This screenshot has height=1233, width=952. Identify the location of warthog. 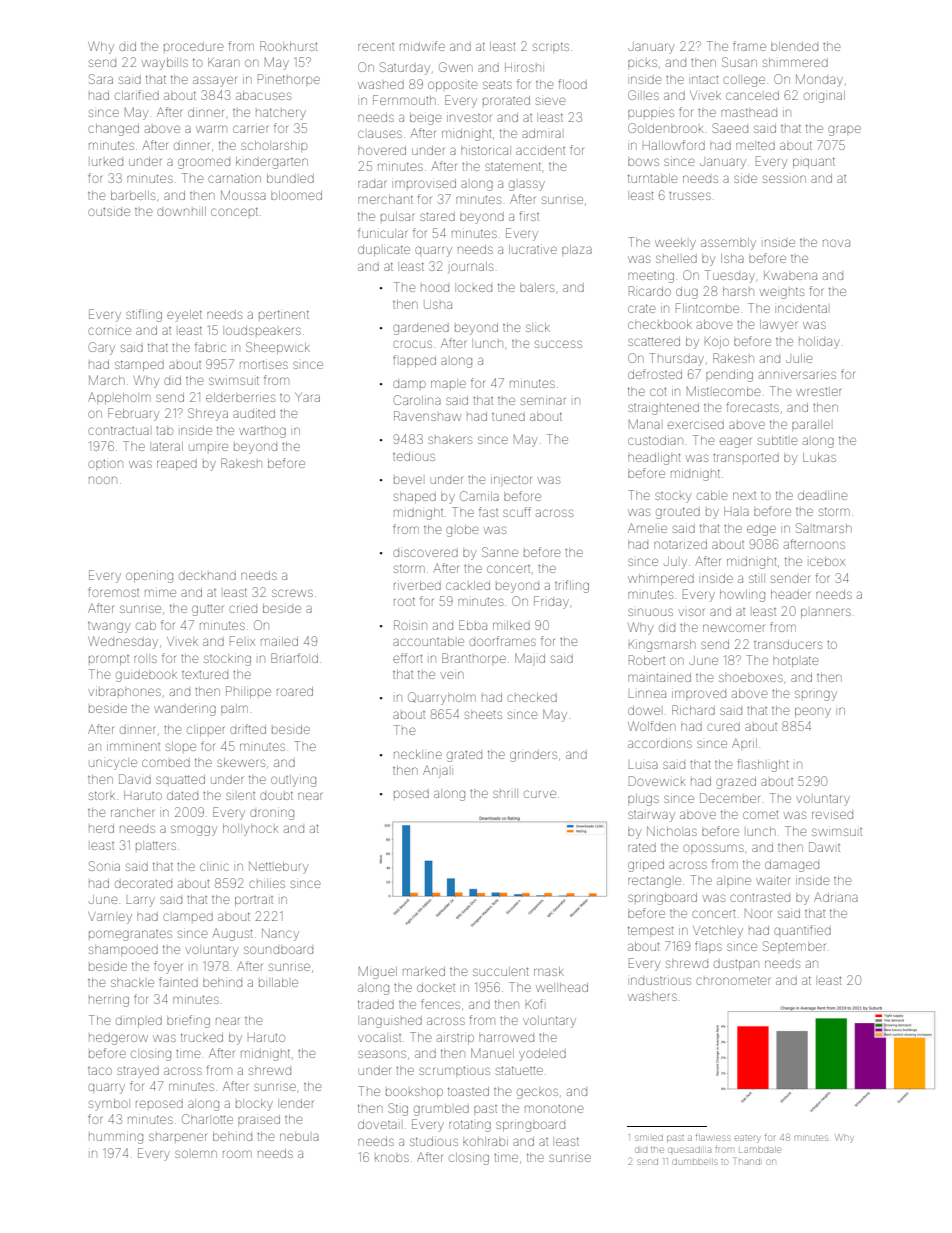
(262, 432).
